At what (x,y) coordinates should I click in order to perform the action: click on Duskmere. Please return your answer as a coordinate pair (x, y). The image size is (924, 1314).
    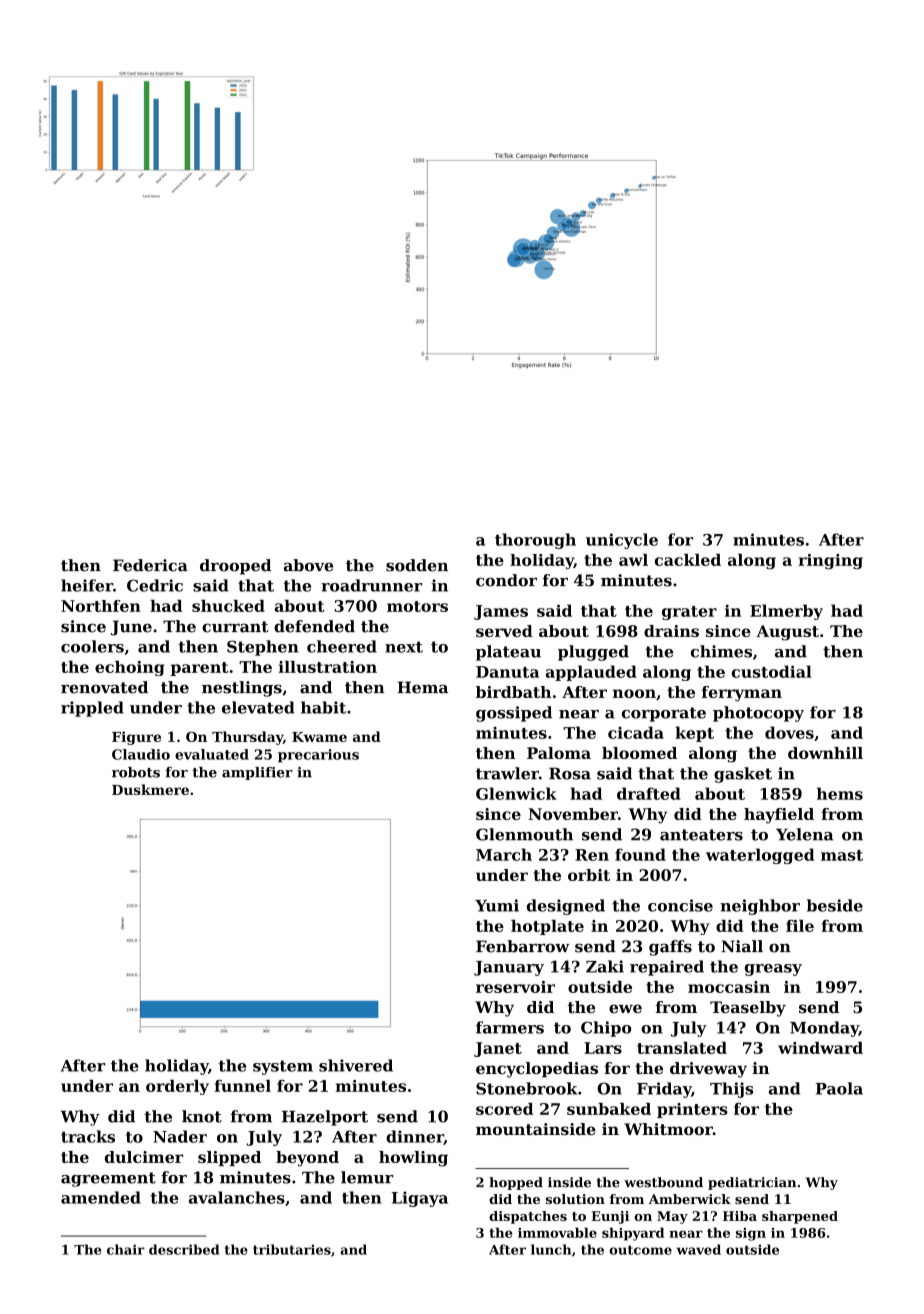
    Looking at the image, I should click on (150, 789).
